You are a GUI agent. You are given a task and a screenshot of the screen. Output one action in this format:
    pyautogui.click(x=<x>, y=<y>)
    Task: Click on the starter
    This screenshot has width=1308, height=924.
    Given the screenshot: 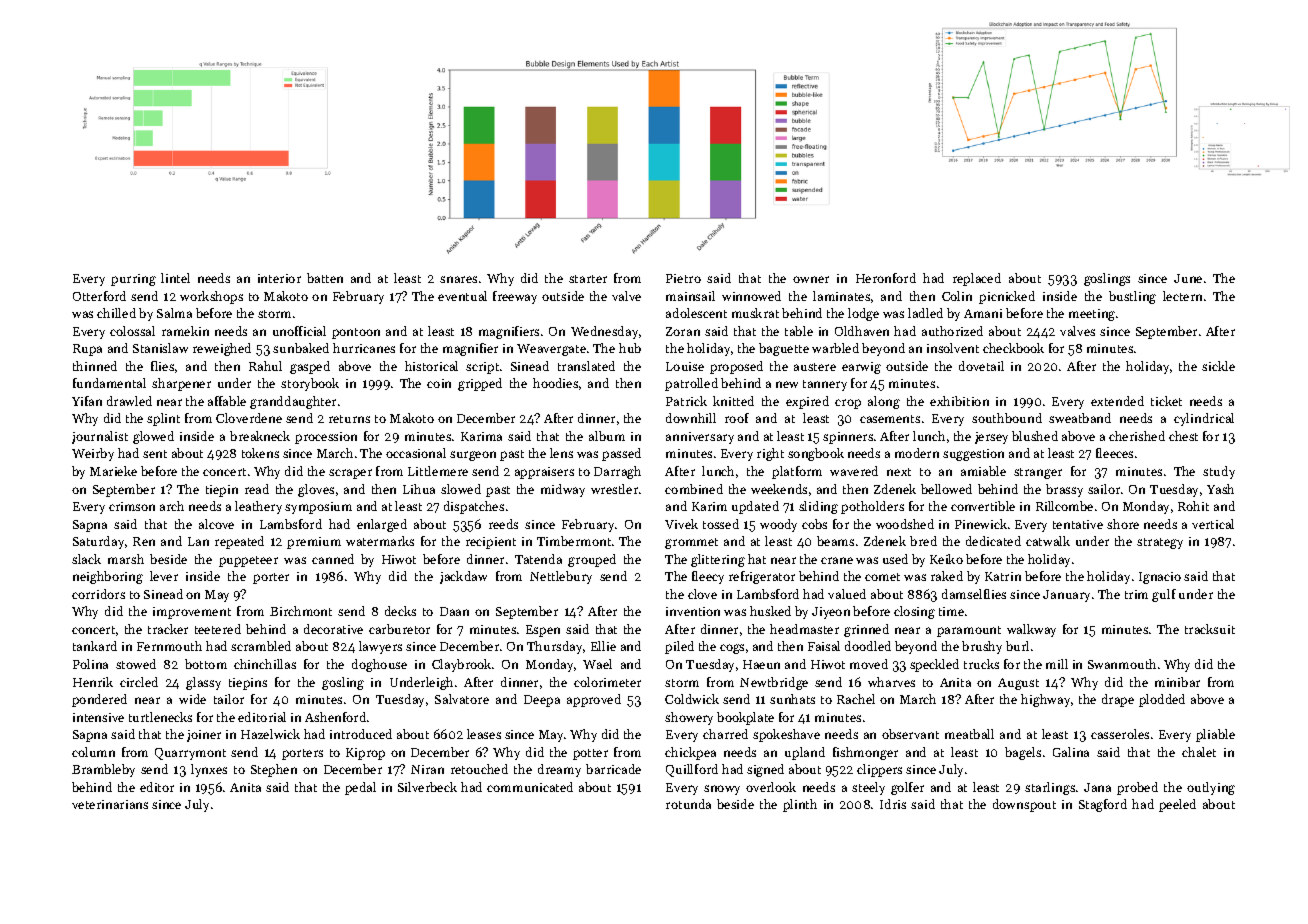 What is the action you would take?
    pyautogui.click(x=588, y=279)
